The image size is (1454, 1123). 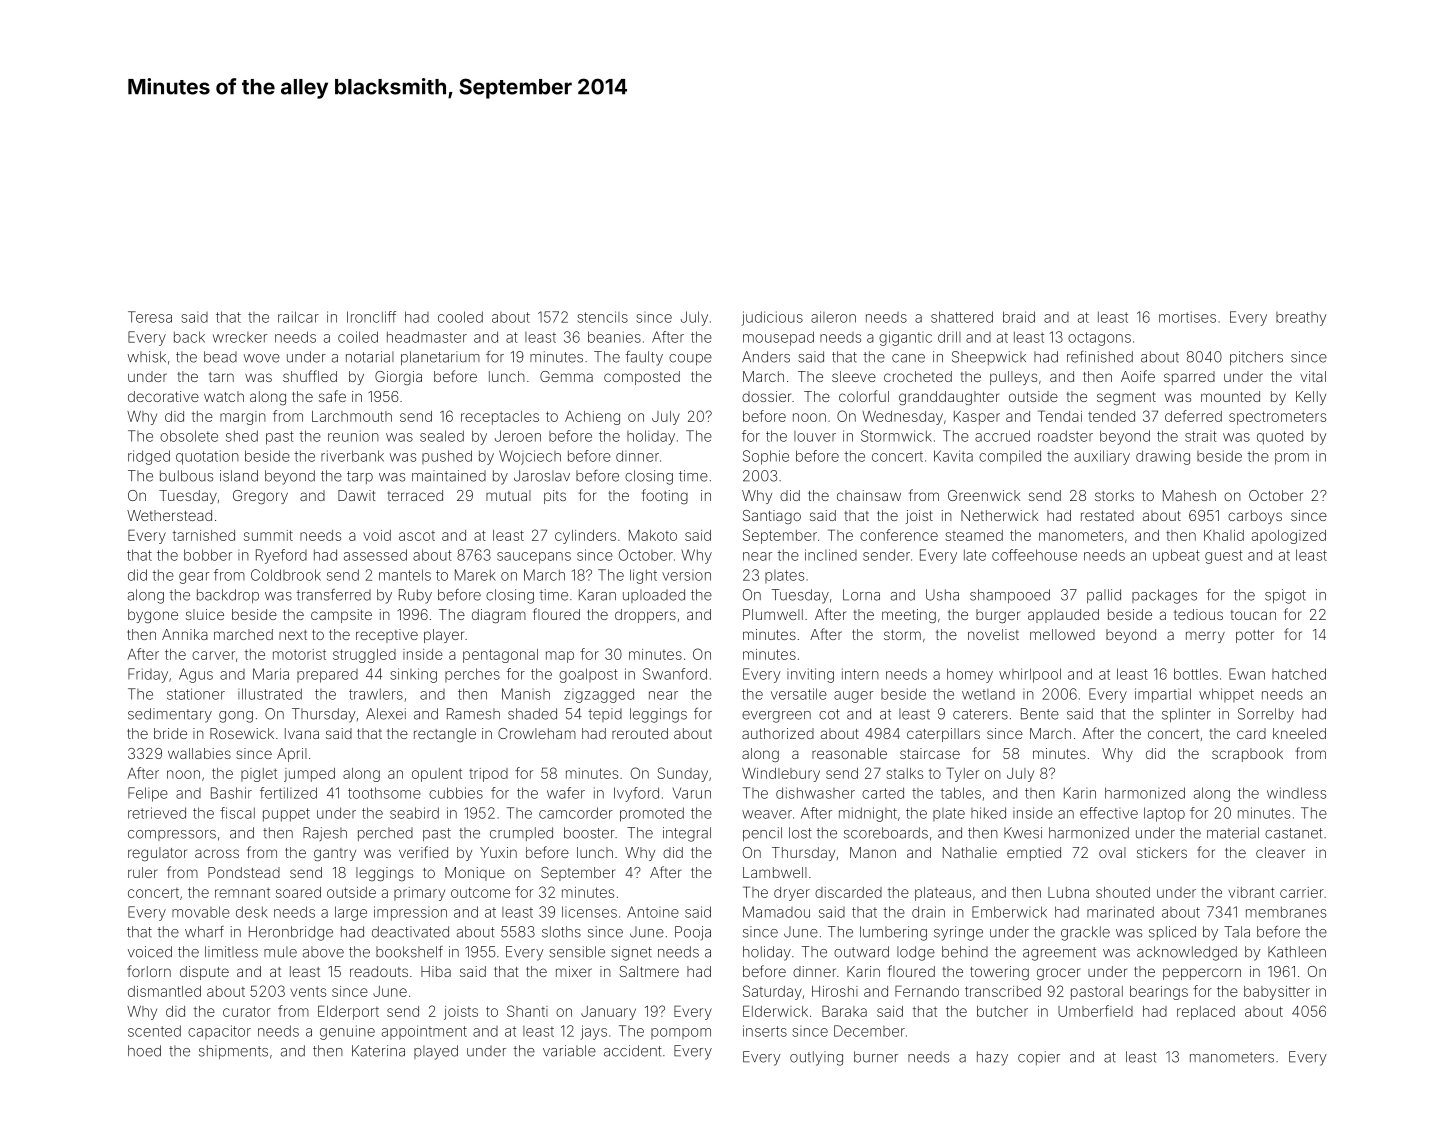 I want to click on carboys, so click(x=1255, y=517).
